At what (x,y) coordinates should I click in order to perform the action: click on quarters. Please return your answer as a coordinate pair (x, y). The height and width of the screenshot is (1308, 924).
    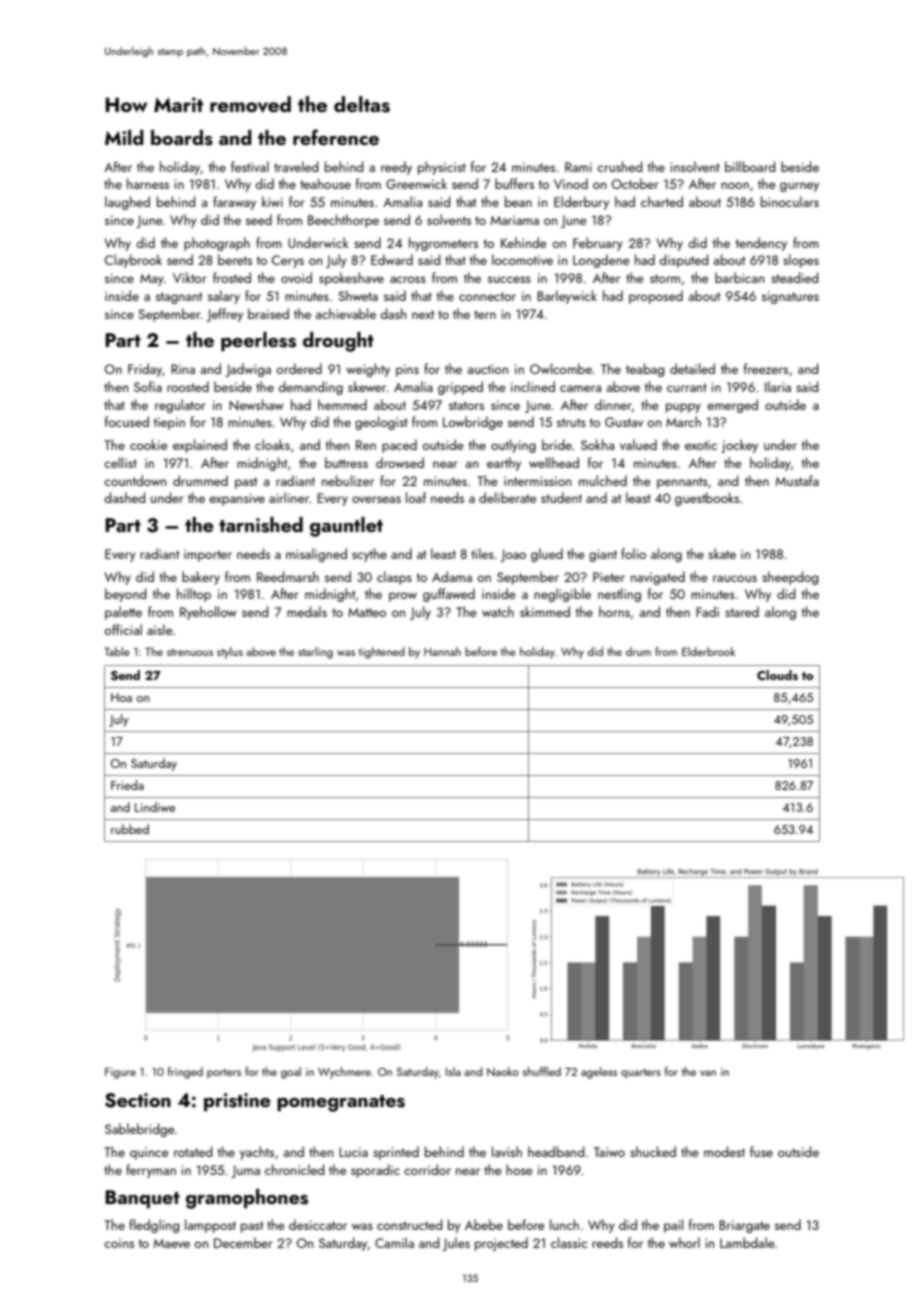
    Looking at the image, I should click on (641, 1073).
